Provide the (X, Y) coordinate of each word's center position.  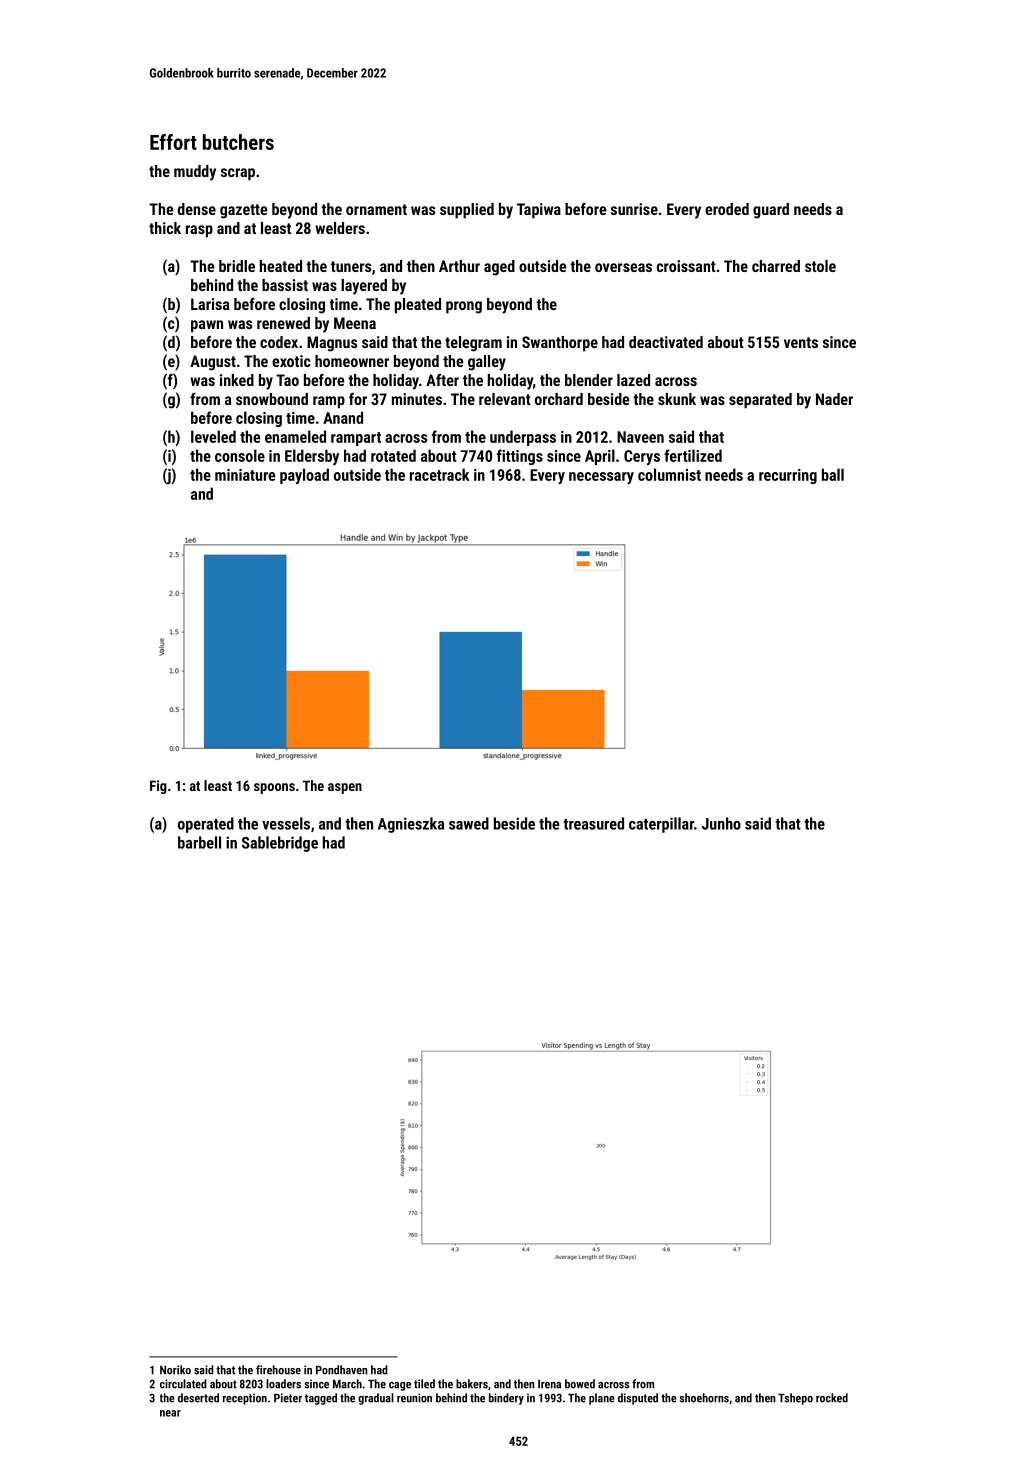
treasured (593, 823)
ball (833, 474)
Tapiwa (539, 211)
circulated (183, 1384)
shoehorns (704, 1398)
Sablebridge (280, 844)
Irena (549, 1384)
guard (771, 211)
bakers (472, 1384)
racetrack (439, 474)
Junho (721, 823)
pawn (207, 326)
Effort (173, 142)
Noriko (175, 1370)
